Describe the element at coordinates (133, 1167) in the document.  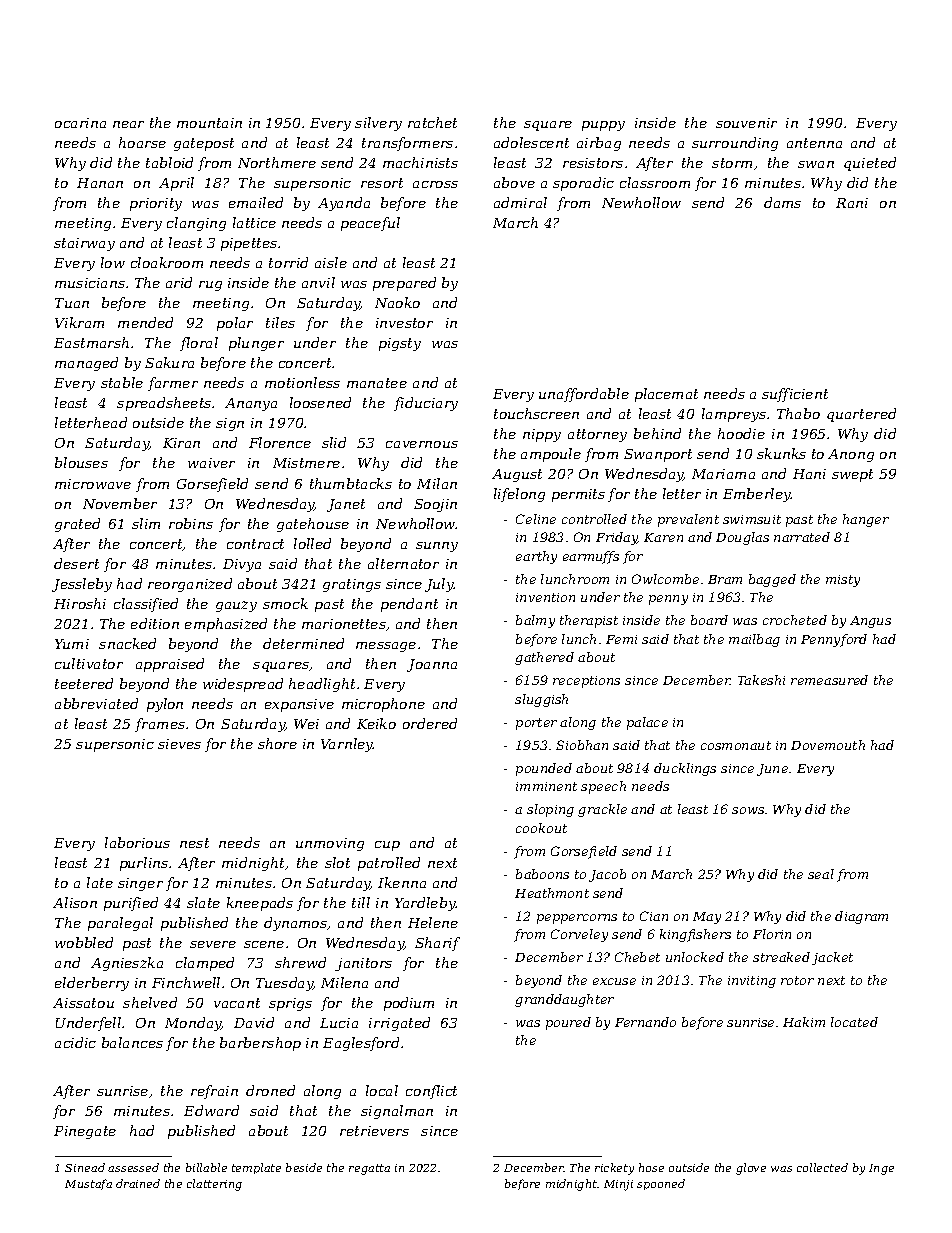
I see `assessed` at that location.
